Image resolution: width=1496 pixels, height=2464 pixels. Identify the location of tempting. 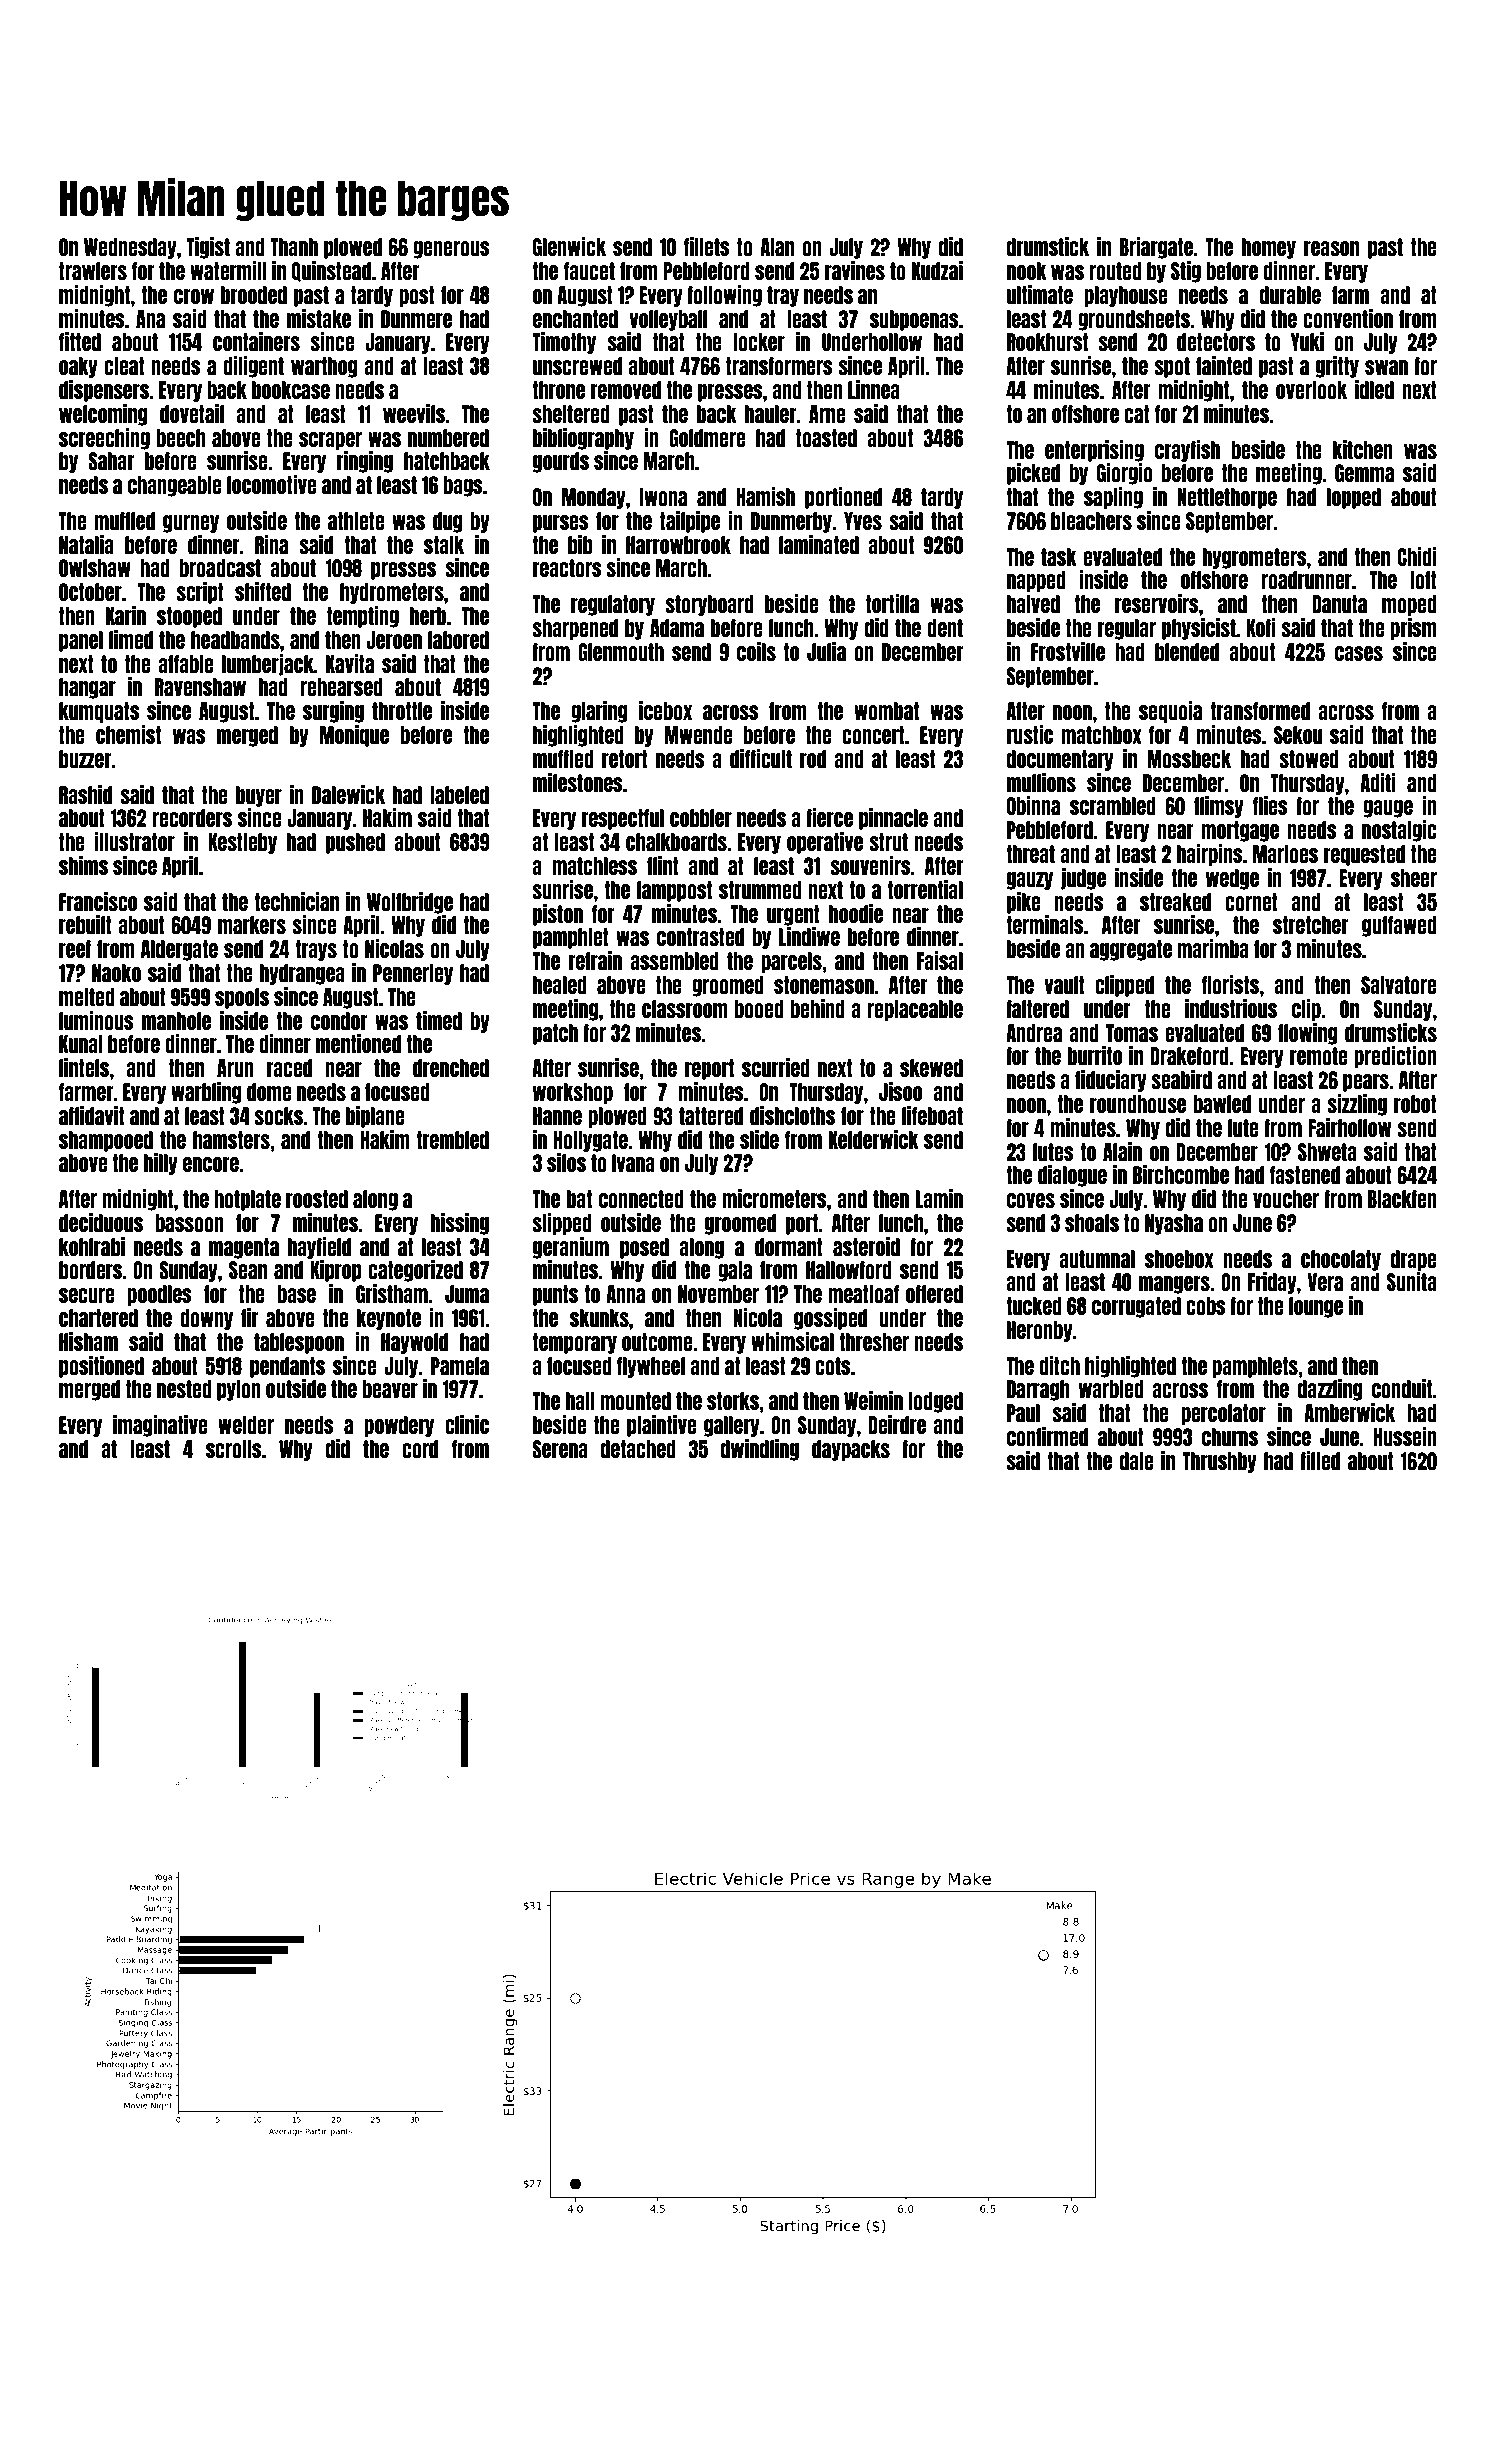
(363, 617).
